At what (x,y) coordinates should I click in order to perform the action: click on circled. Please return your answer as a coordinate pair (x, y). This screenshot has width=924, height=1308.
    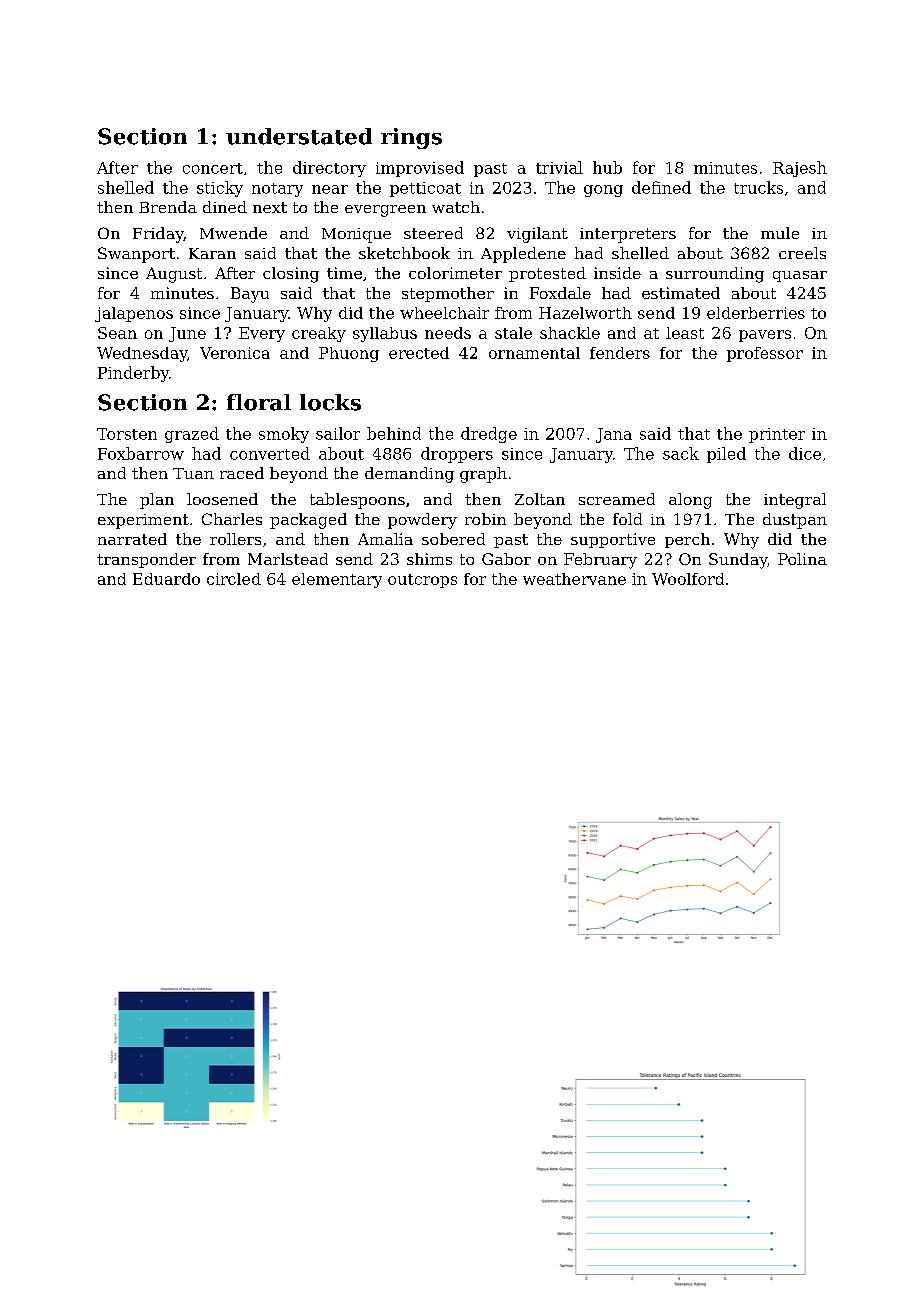
    Looking at the image, I should click on (234, 579).
